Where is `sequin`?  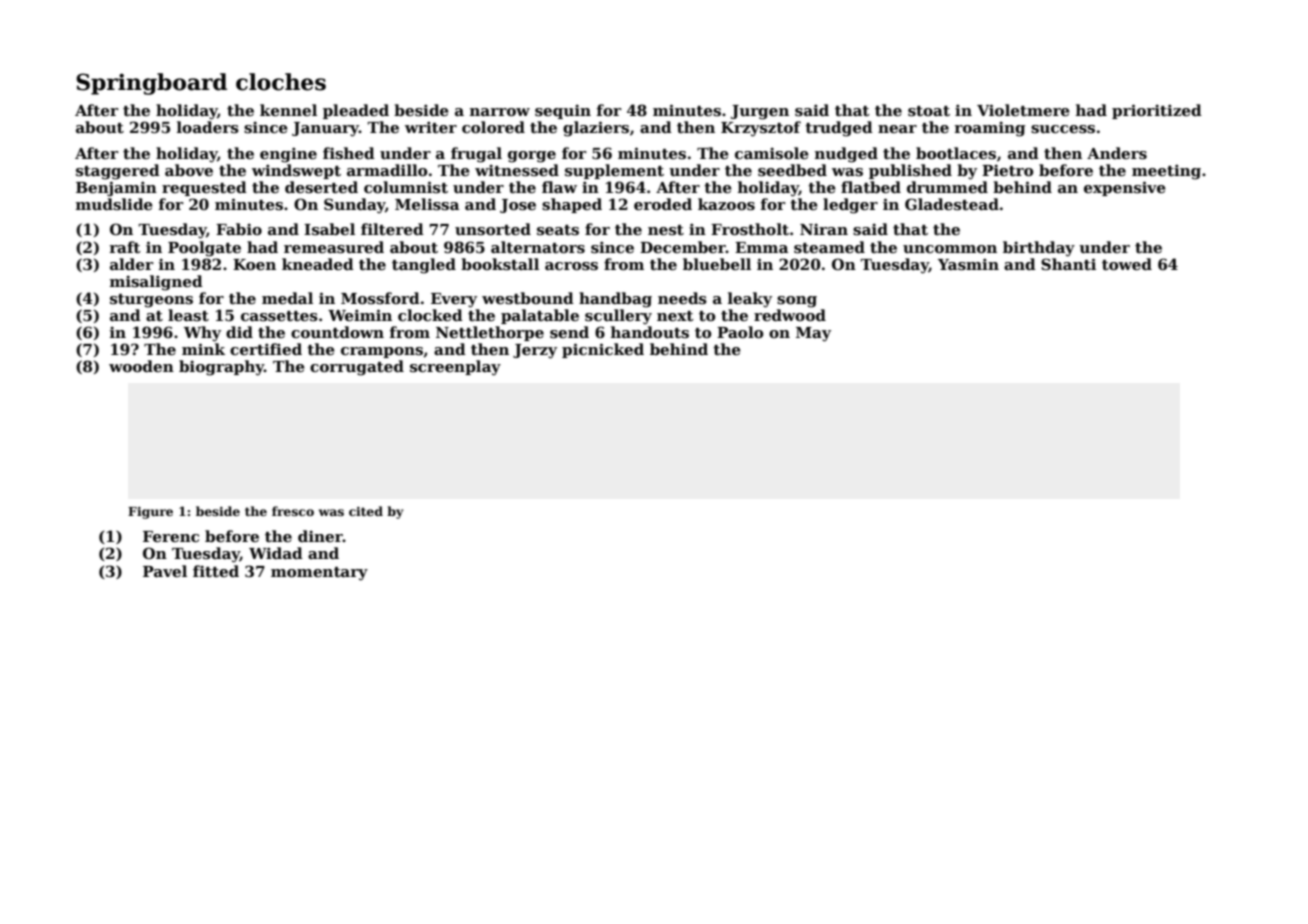 sequin is located at coordinates (563, 111).
